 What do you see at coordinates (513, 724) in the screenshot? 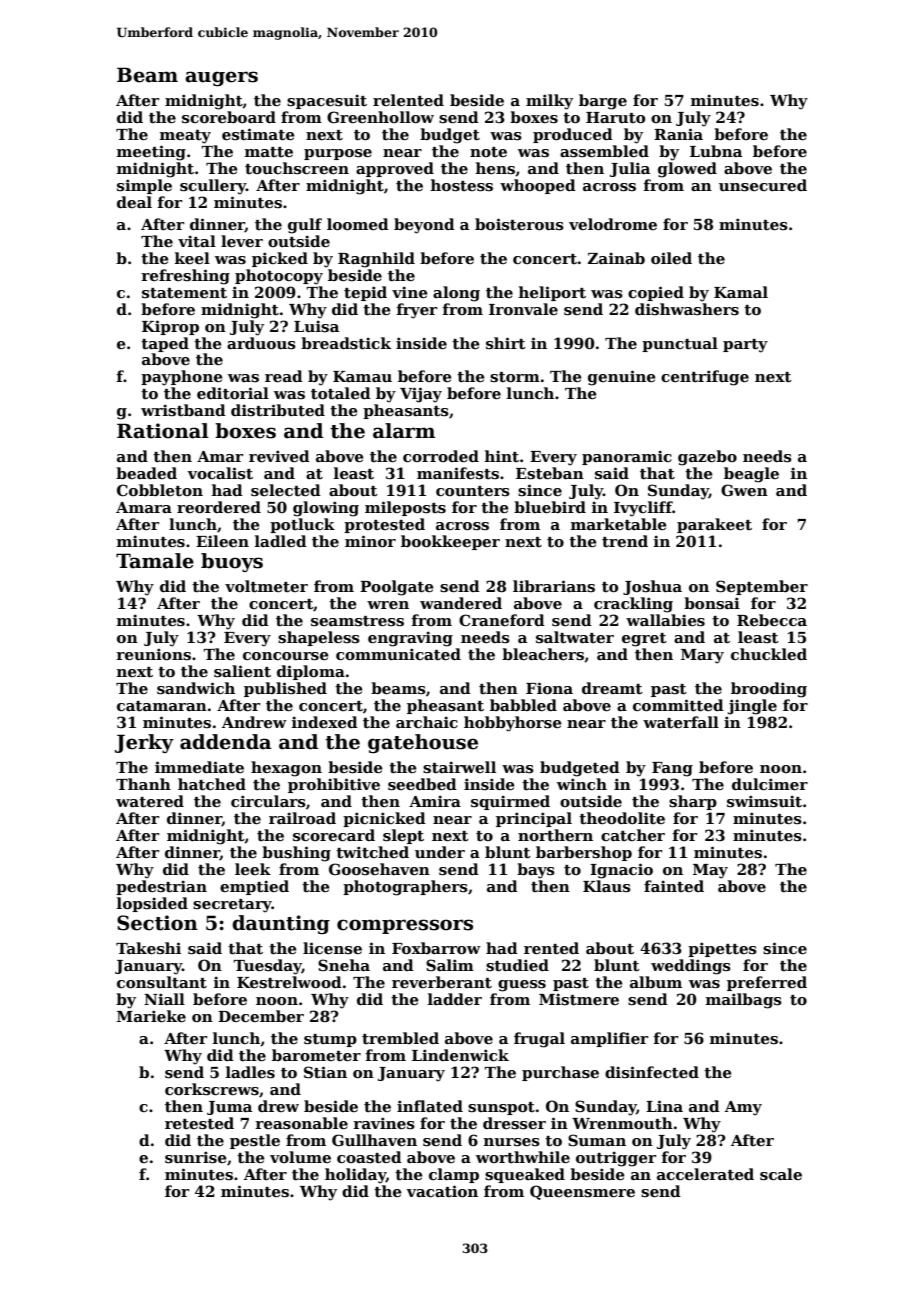
I see `hobbyhorse` at bounding box center [513, 724].
